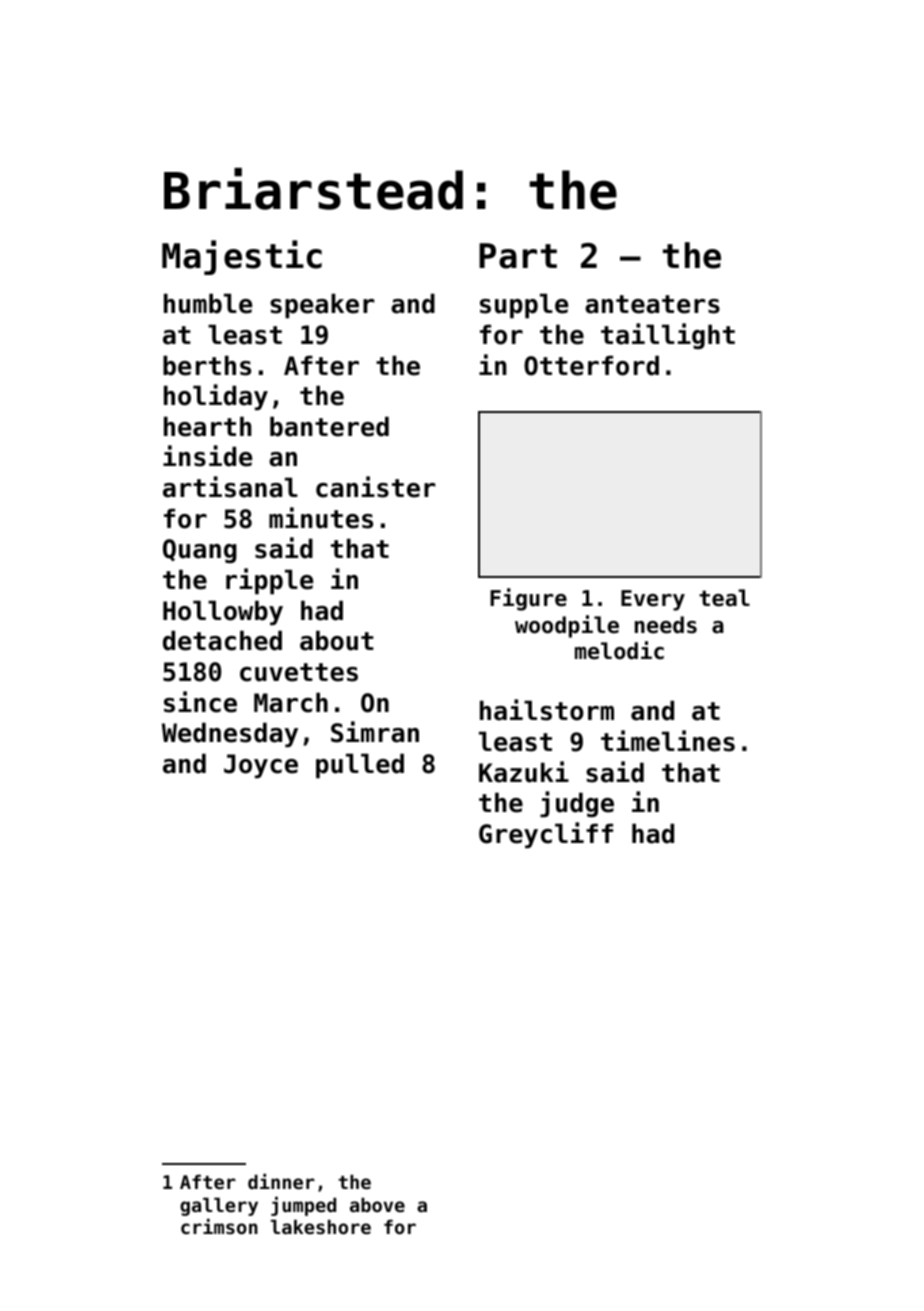 The width and height of the screenshot is (924, 1311). I want to click on dinner, so click(281, 1181).
